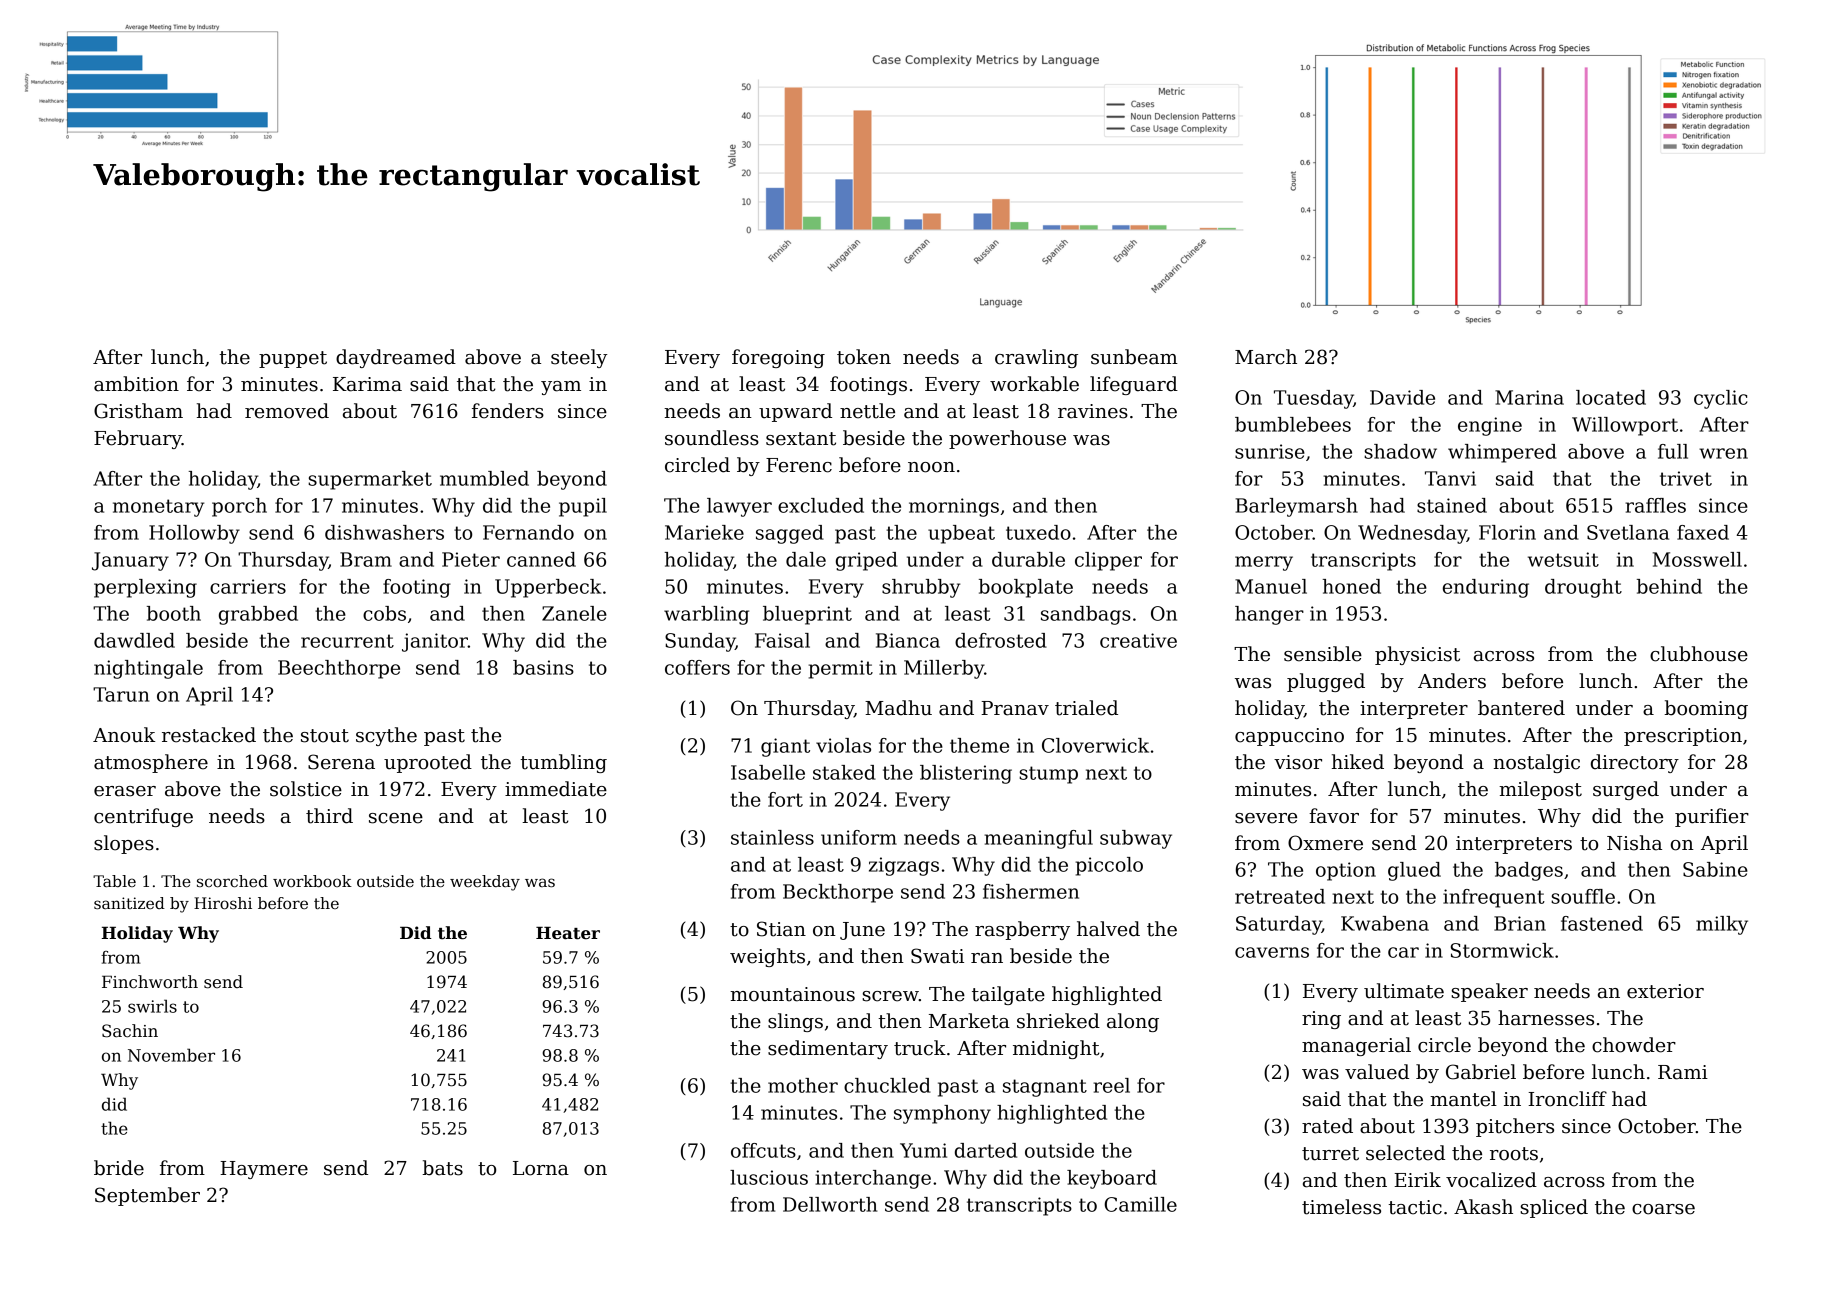 This page has height=1302, width=1842. Describe the element at coordinates (1663, 1209) in the page. I see `coarse` at that location.
